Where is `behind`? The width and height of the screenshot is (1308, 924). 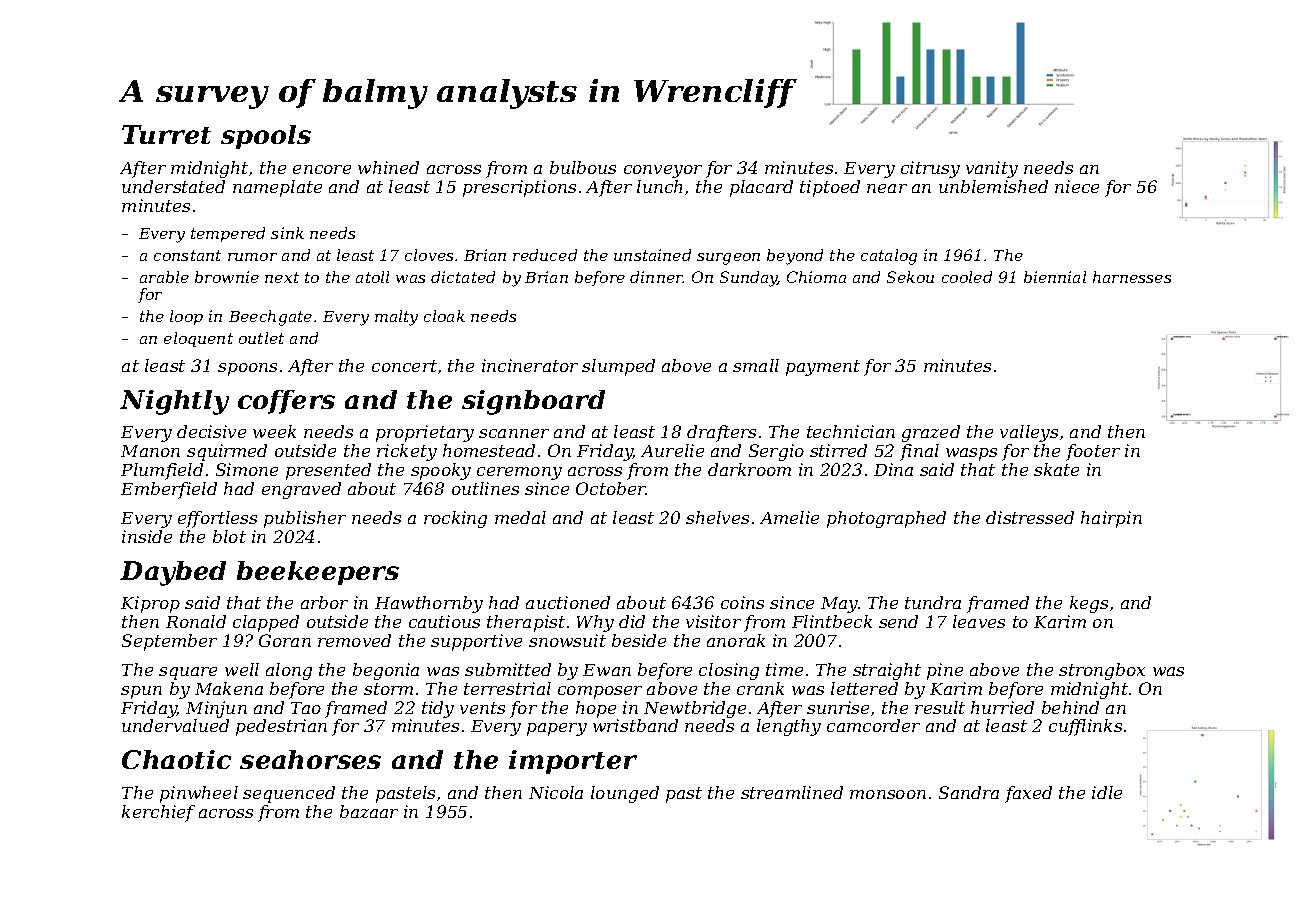 behind is located at coordinates (1070, 707).
